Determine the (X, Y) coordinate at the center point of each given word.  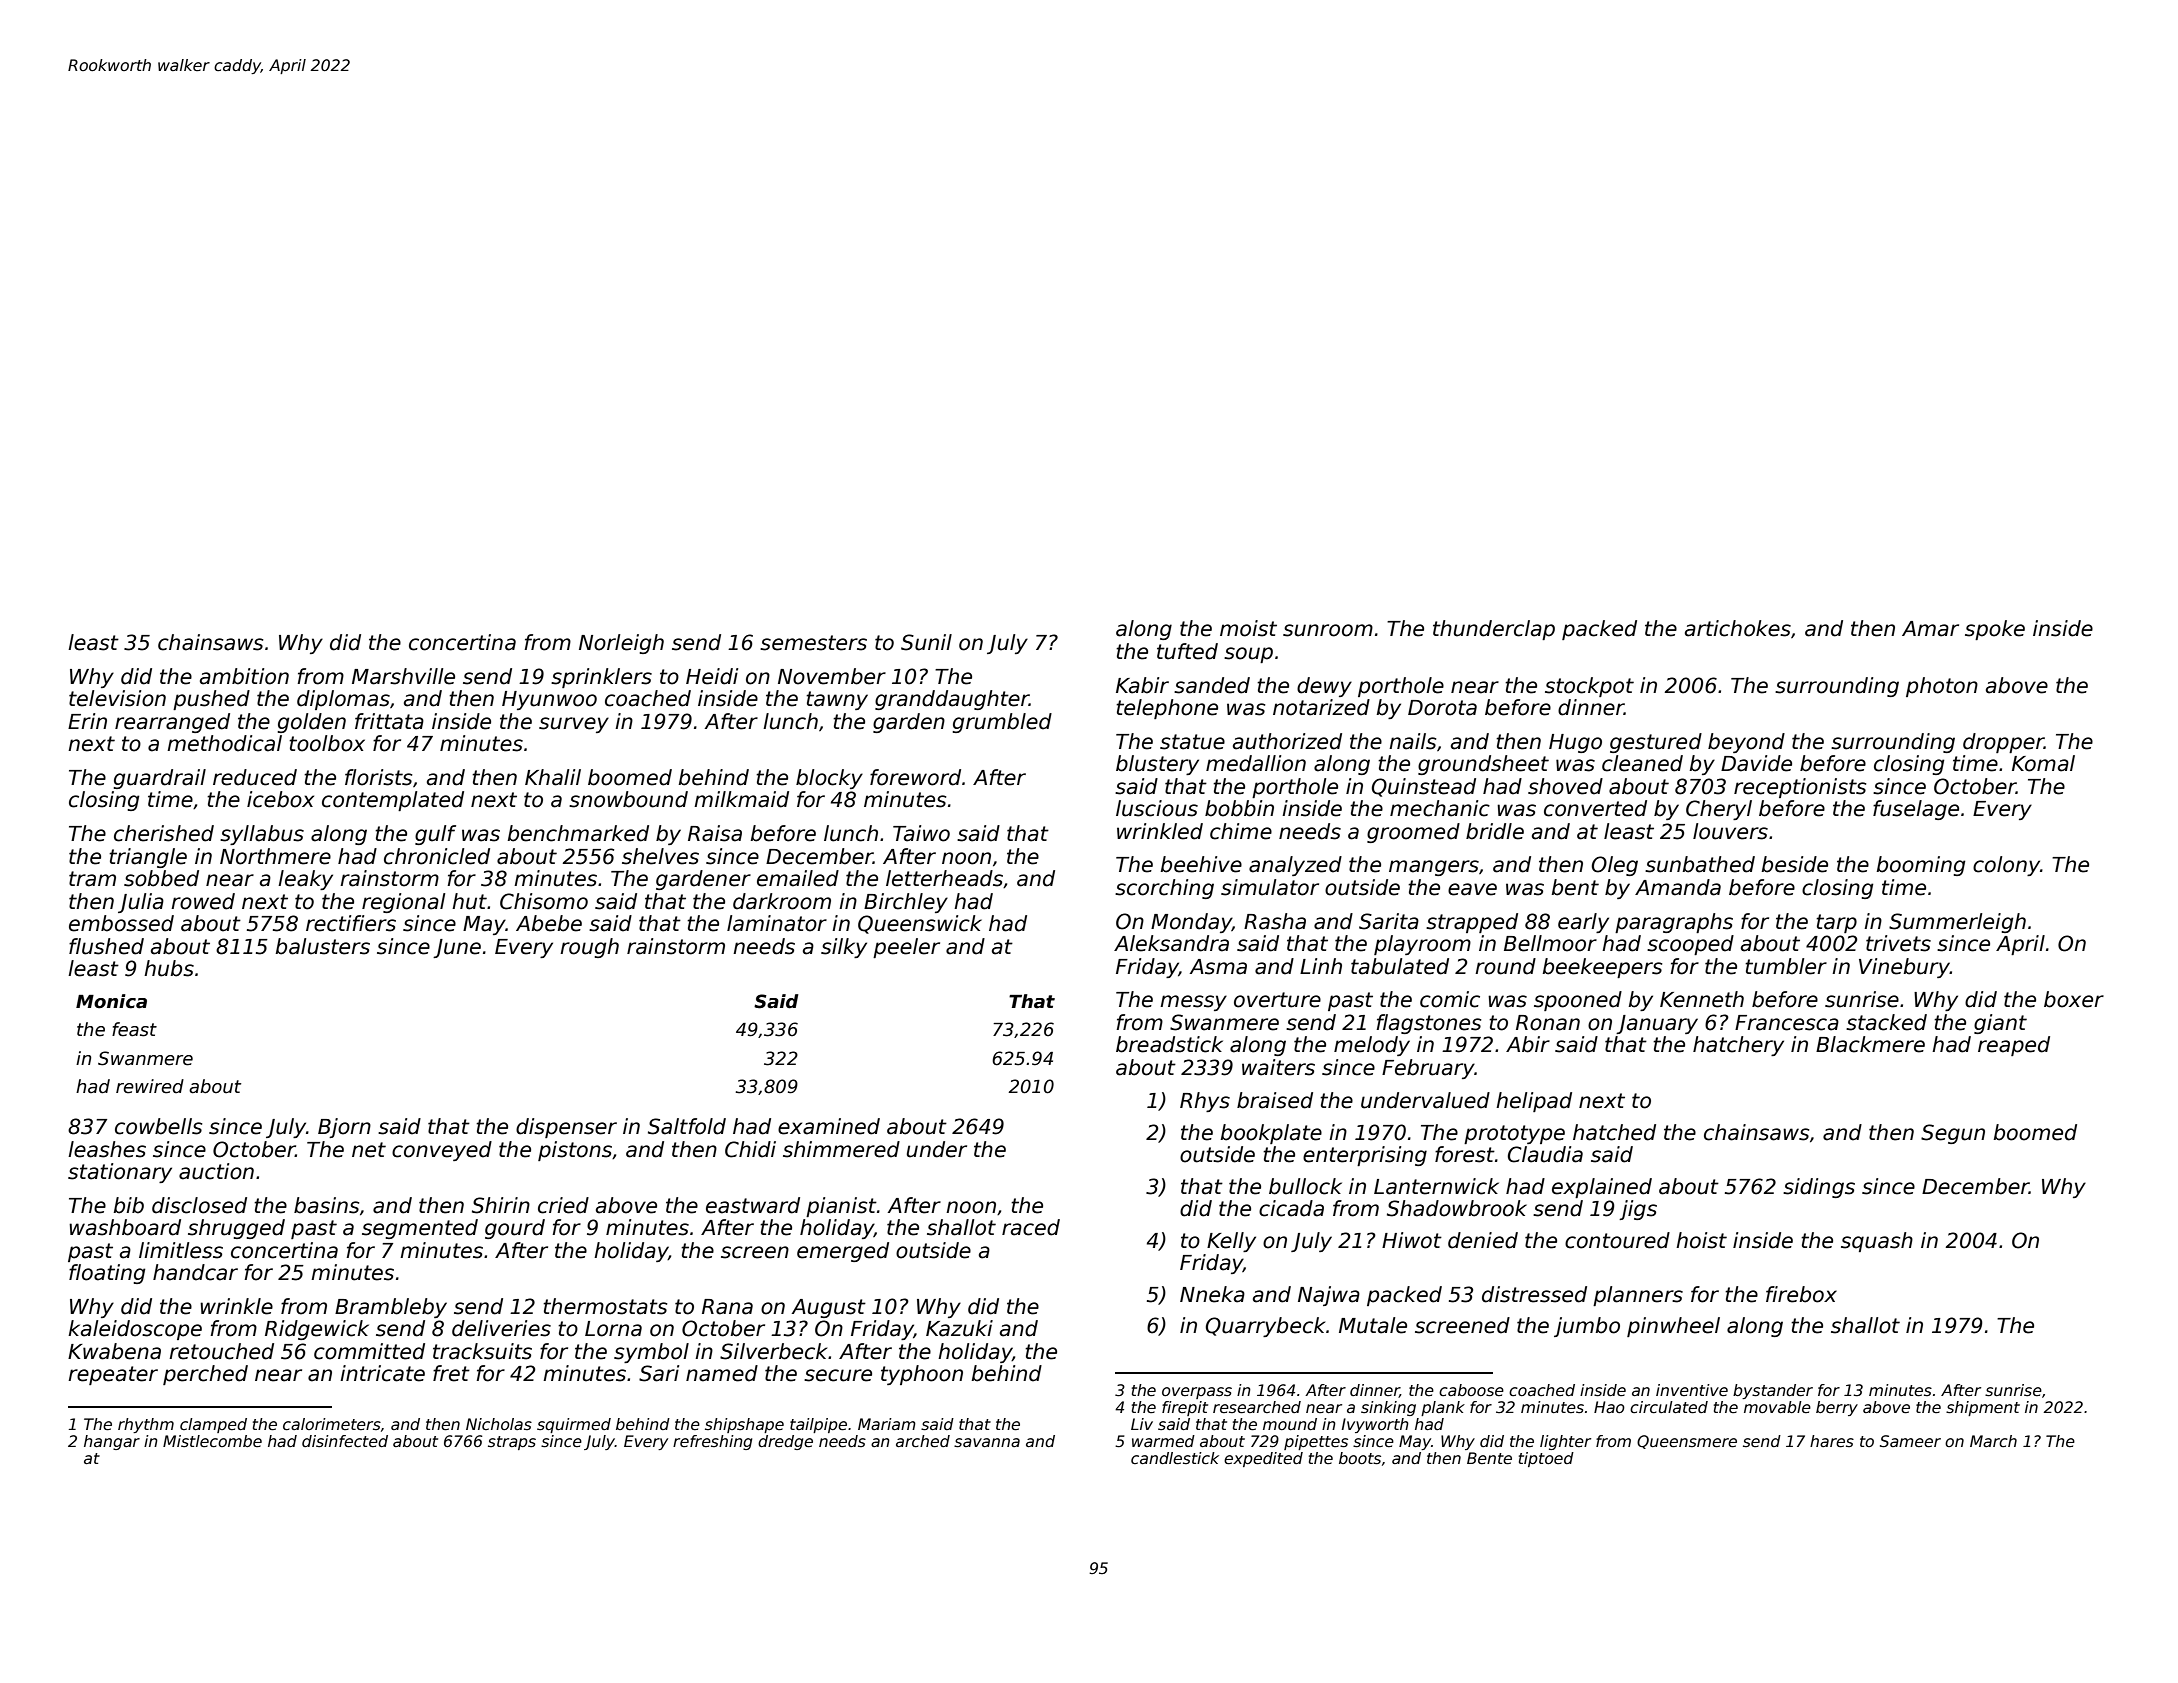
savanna (987, 1443)
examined (829, 1126)
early (1583, 923)
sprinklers (601, 678)
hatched (1614, 1132)
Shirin (501, 1205)
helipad (1534, 1102)
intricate (382, 1373)
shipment (1983, 1408)
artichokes (1738, 628)
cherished (164, 833)
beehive (1201, 864)
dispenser (566, 1128)
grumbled (1002, 723)
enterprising (1365, 1156)
